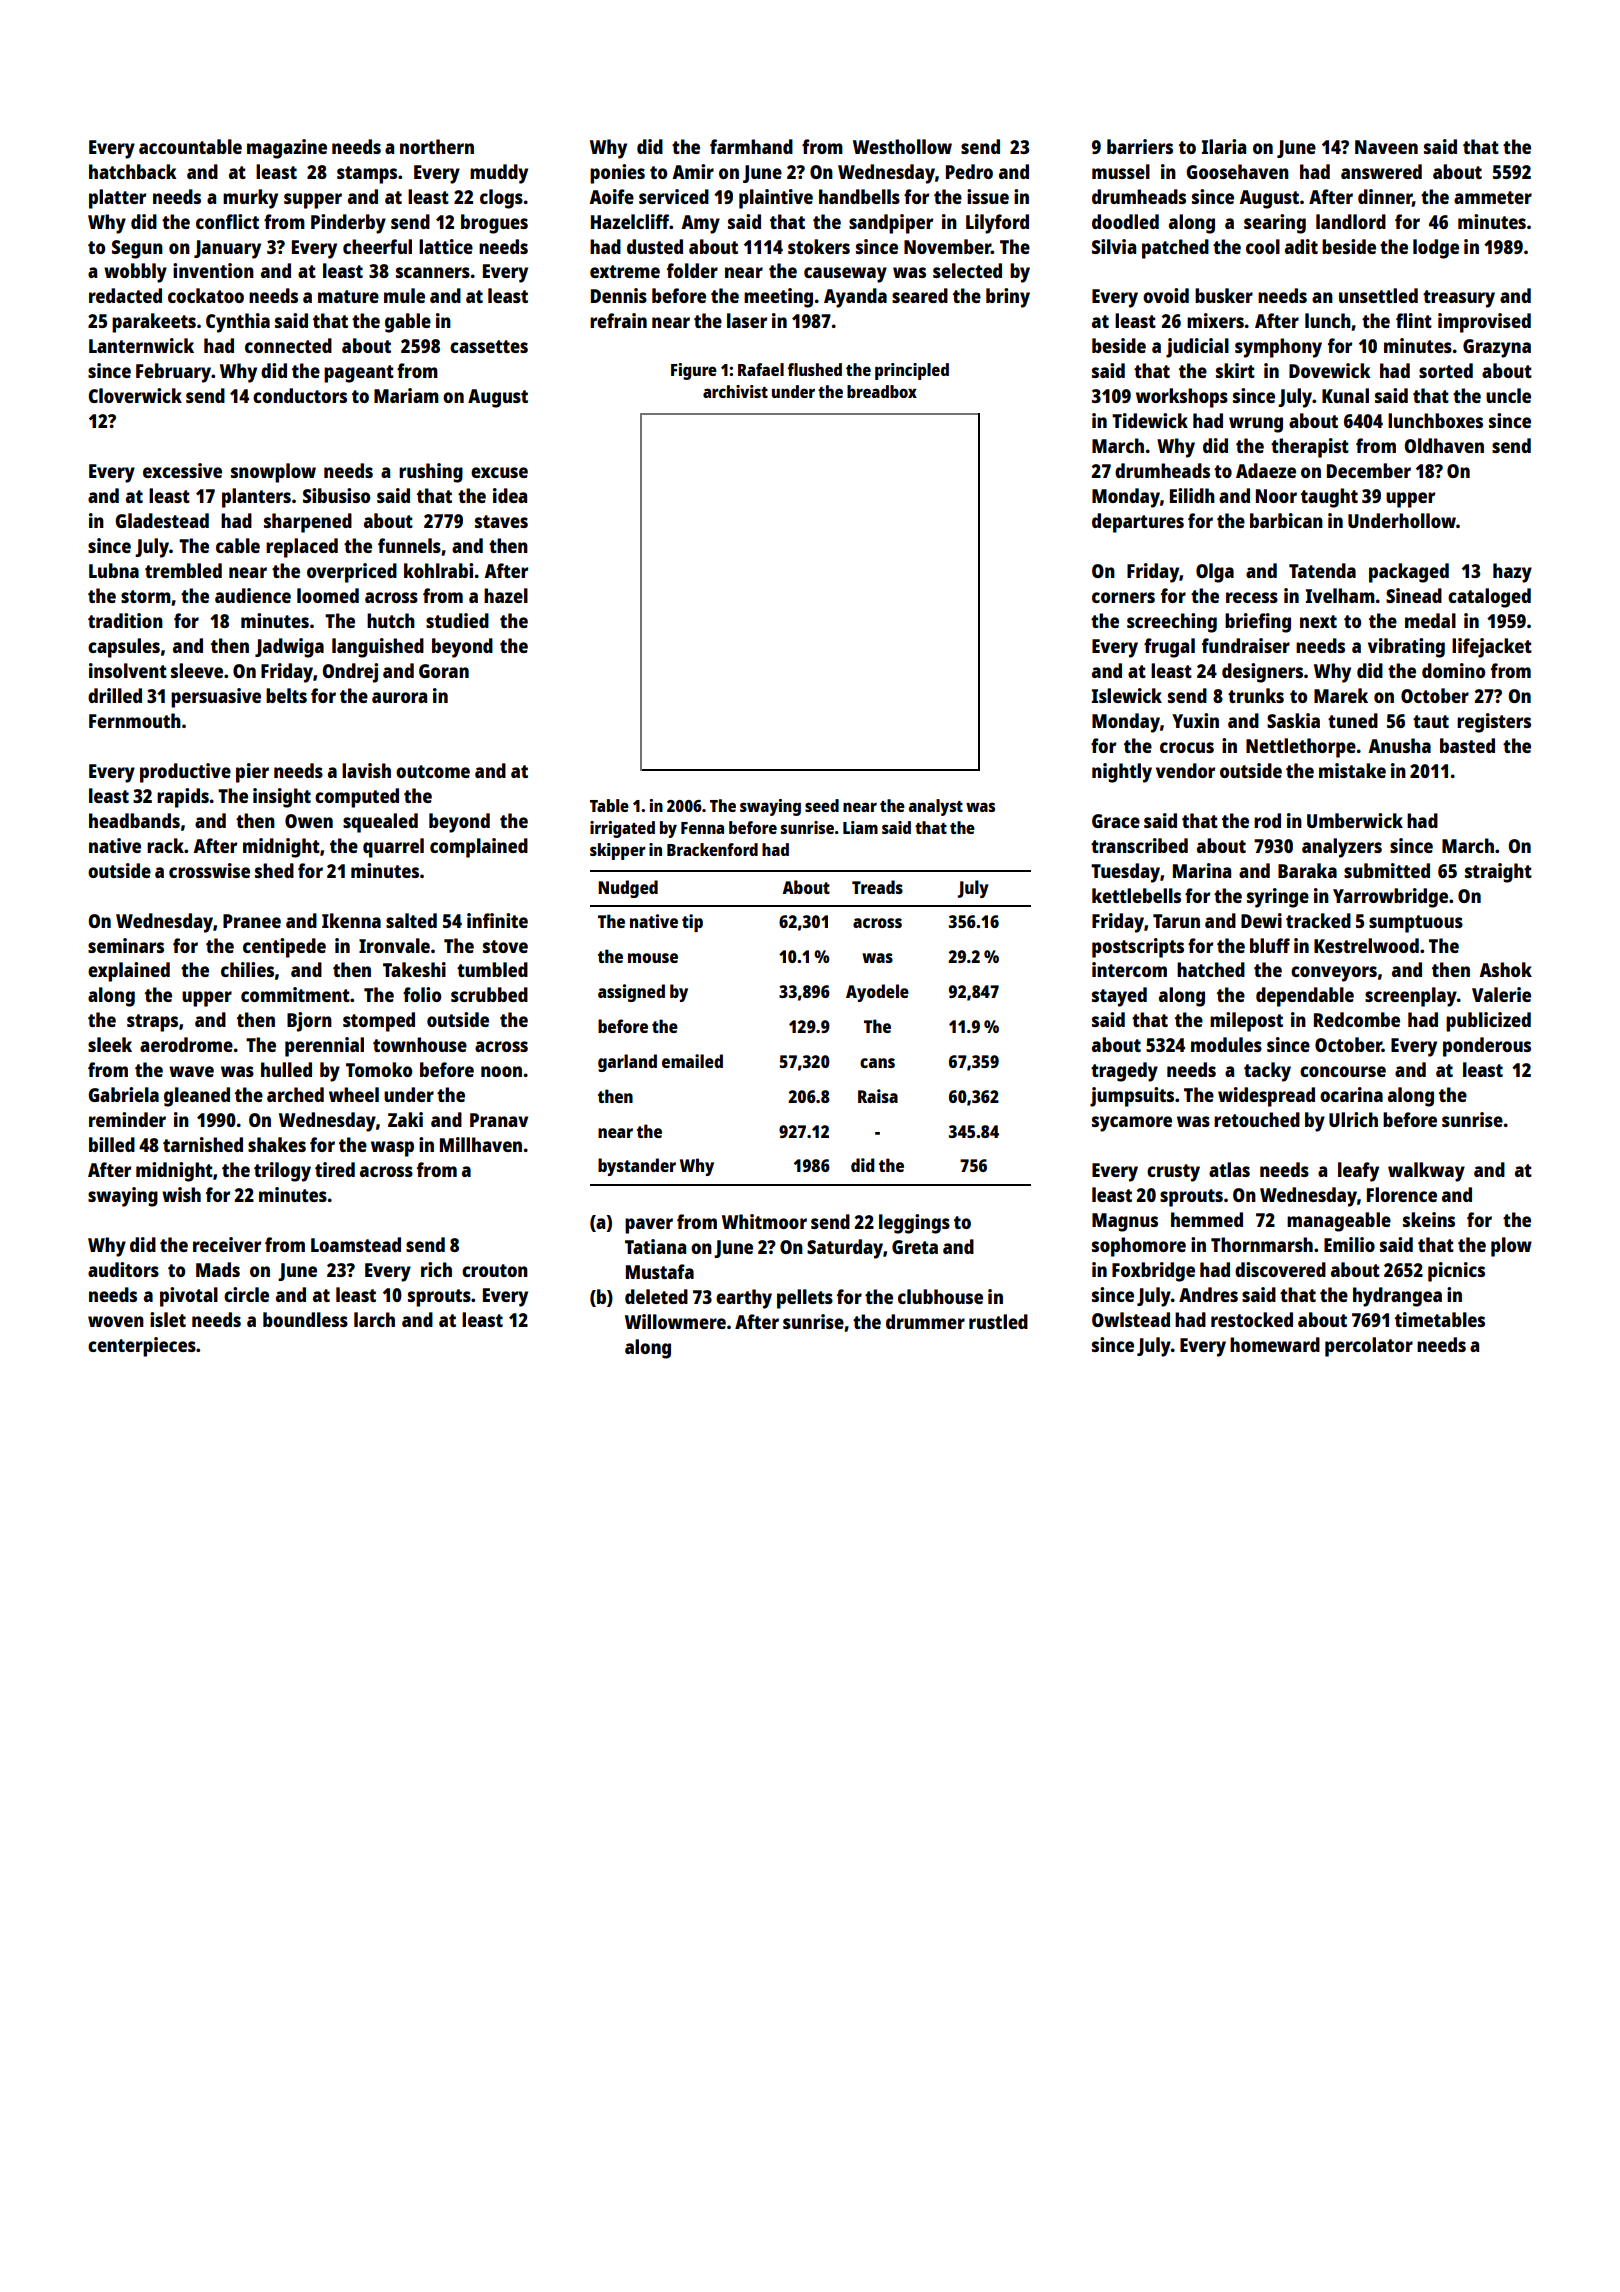  Describe the element at coordinates (637, 1167) in the screenshot. I see `bystander` at that location.
